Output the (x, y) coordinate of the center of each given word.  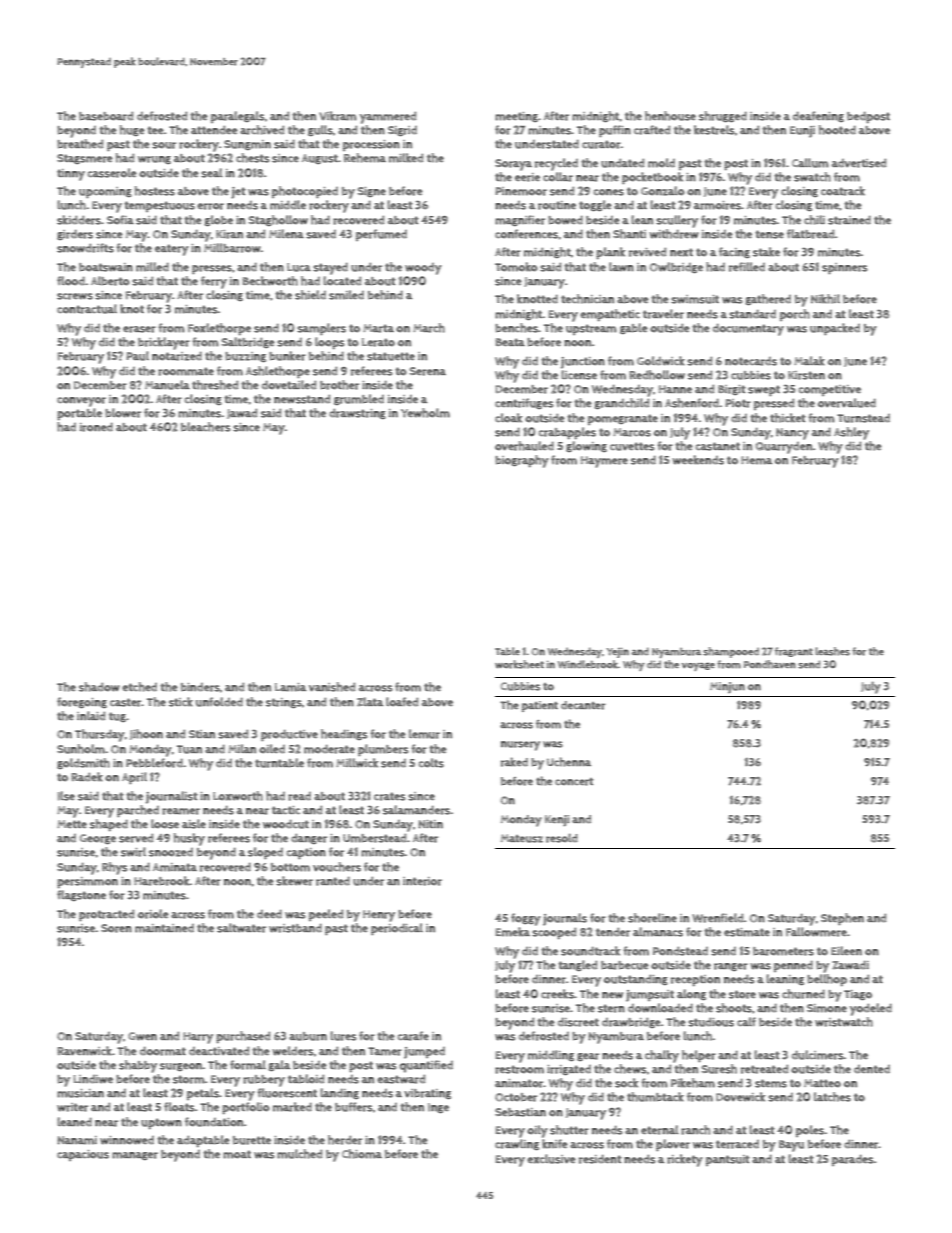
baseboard (106, 116)
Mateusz (522, 838)
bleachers (206, 427)
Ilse (66, 796)
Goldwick (661, 361)
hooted (837, 130)
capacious (83, 1155)
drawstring (357, 413)
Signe (372, 192)
